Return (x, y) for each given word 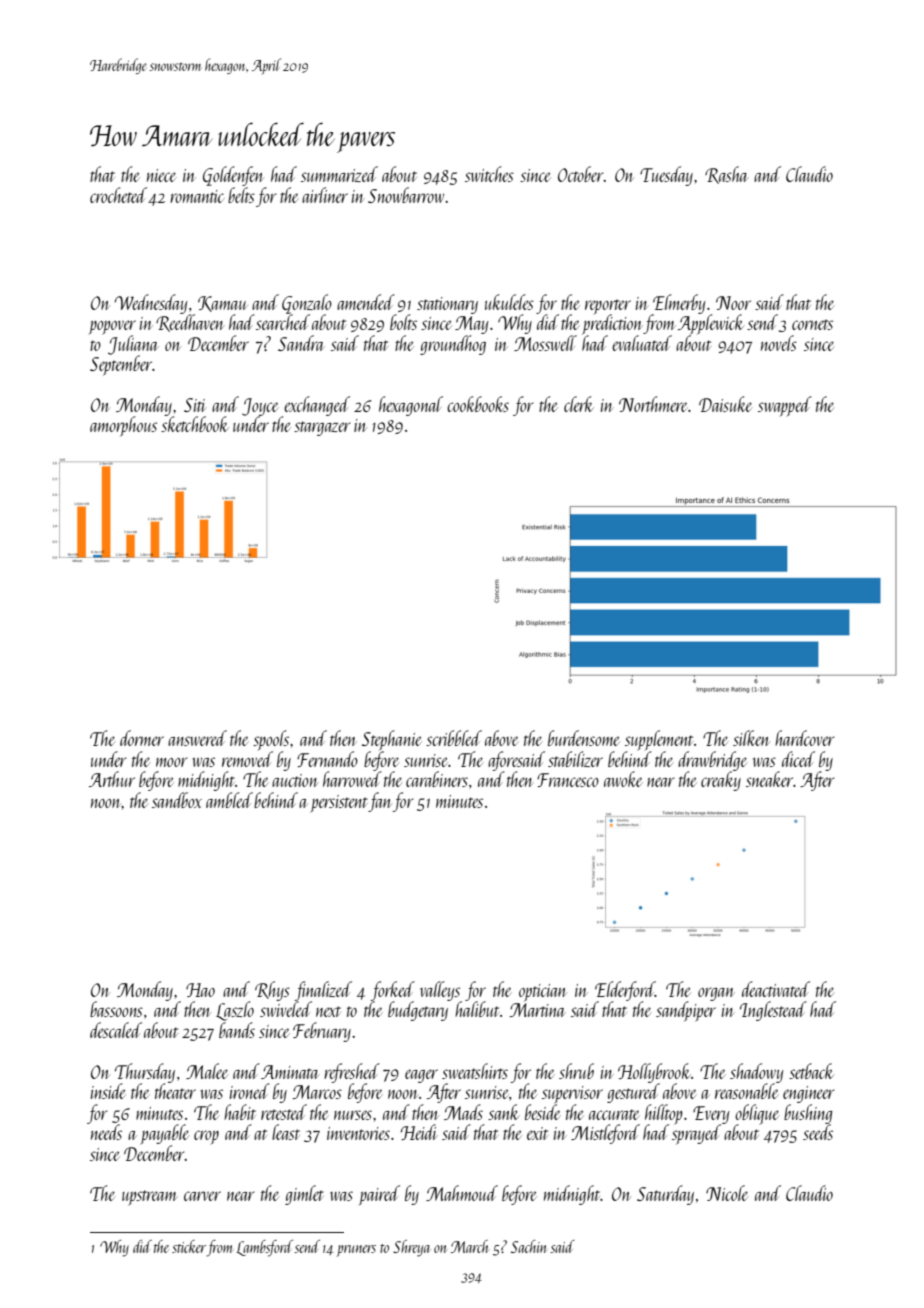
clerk (578, 404)
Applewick (711, 324)
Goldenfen (233, 176)
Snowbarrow (406, 195)
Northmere (653, 404)
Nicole (727, 1193)
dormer (142, 738)
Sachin (529, 1246)
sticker (189, 1246)
